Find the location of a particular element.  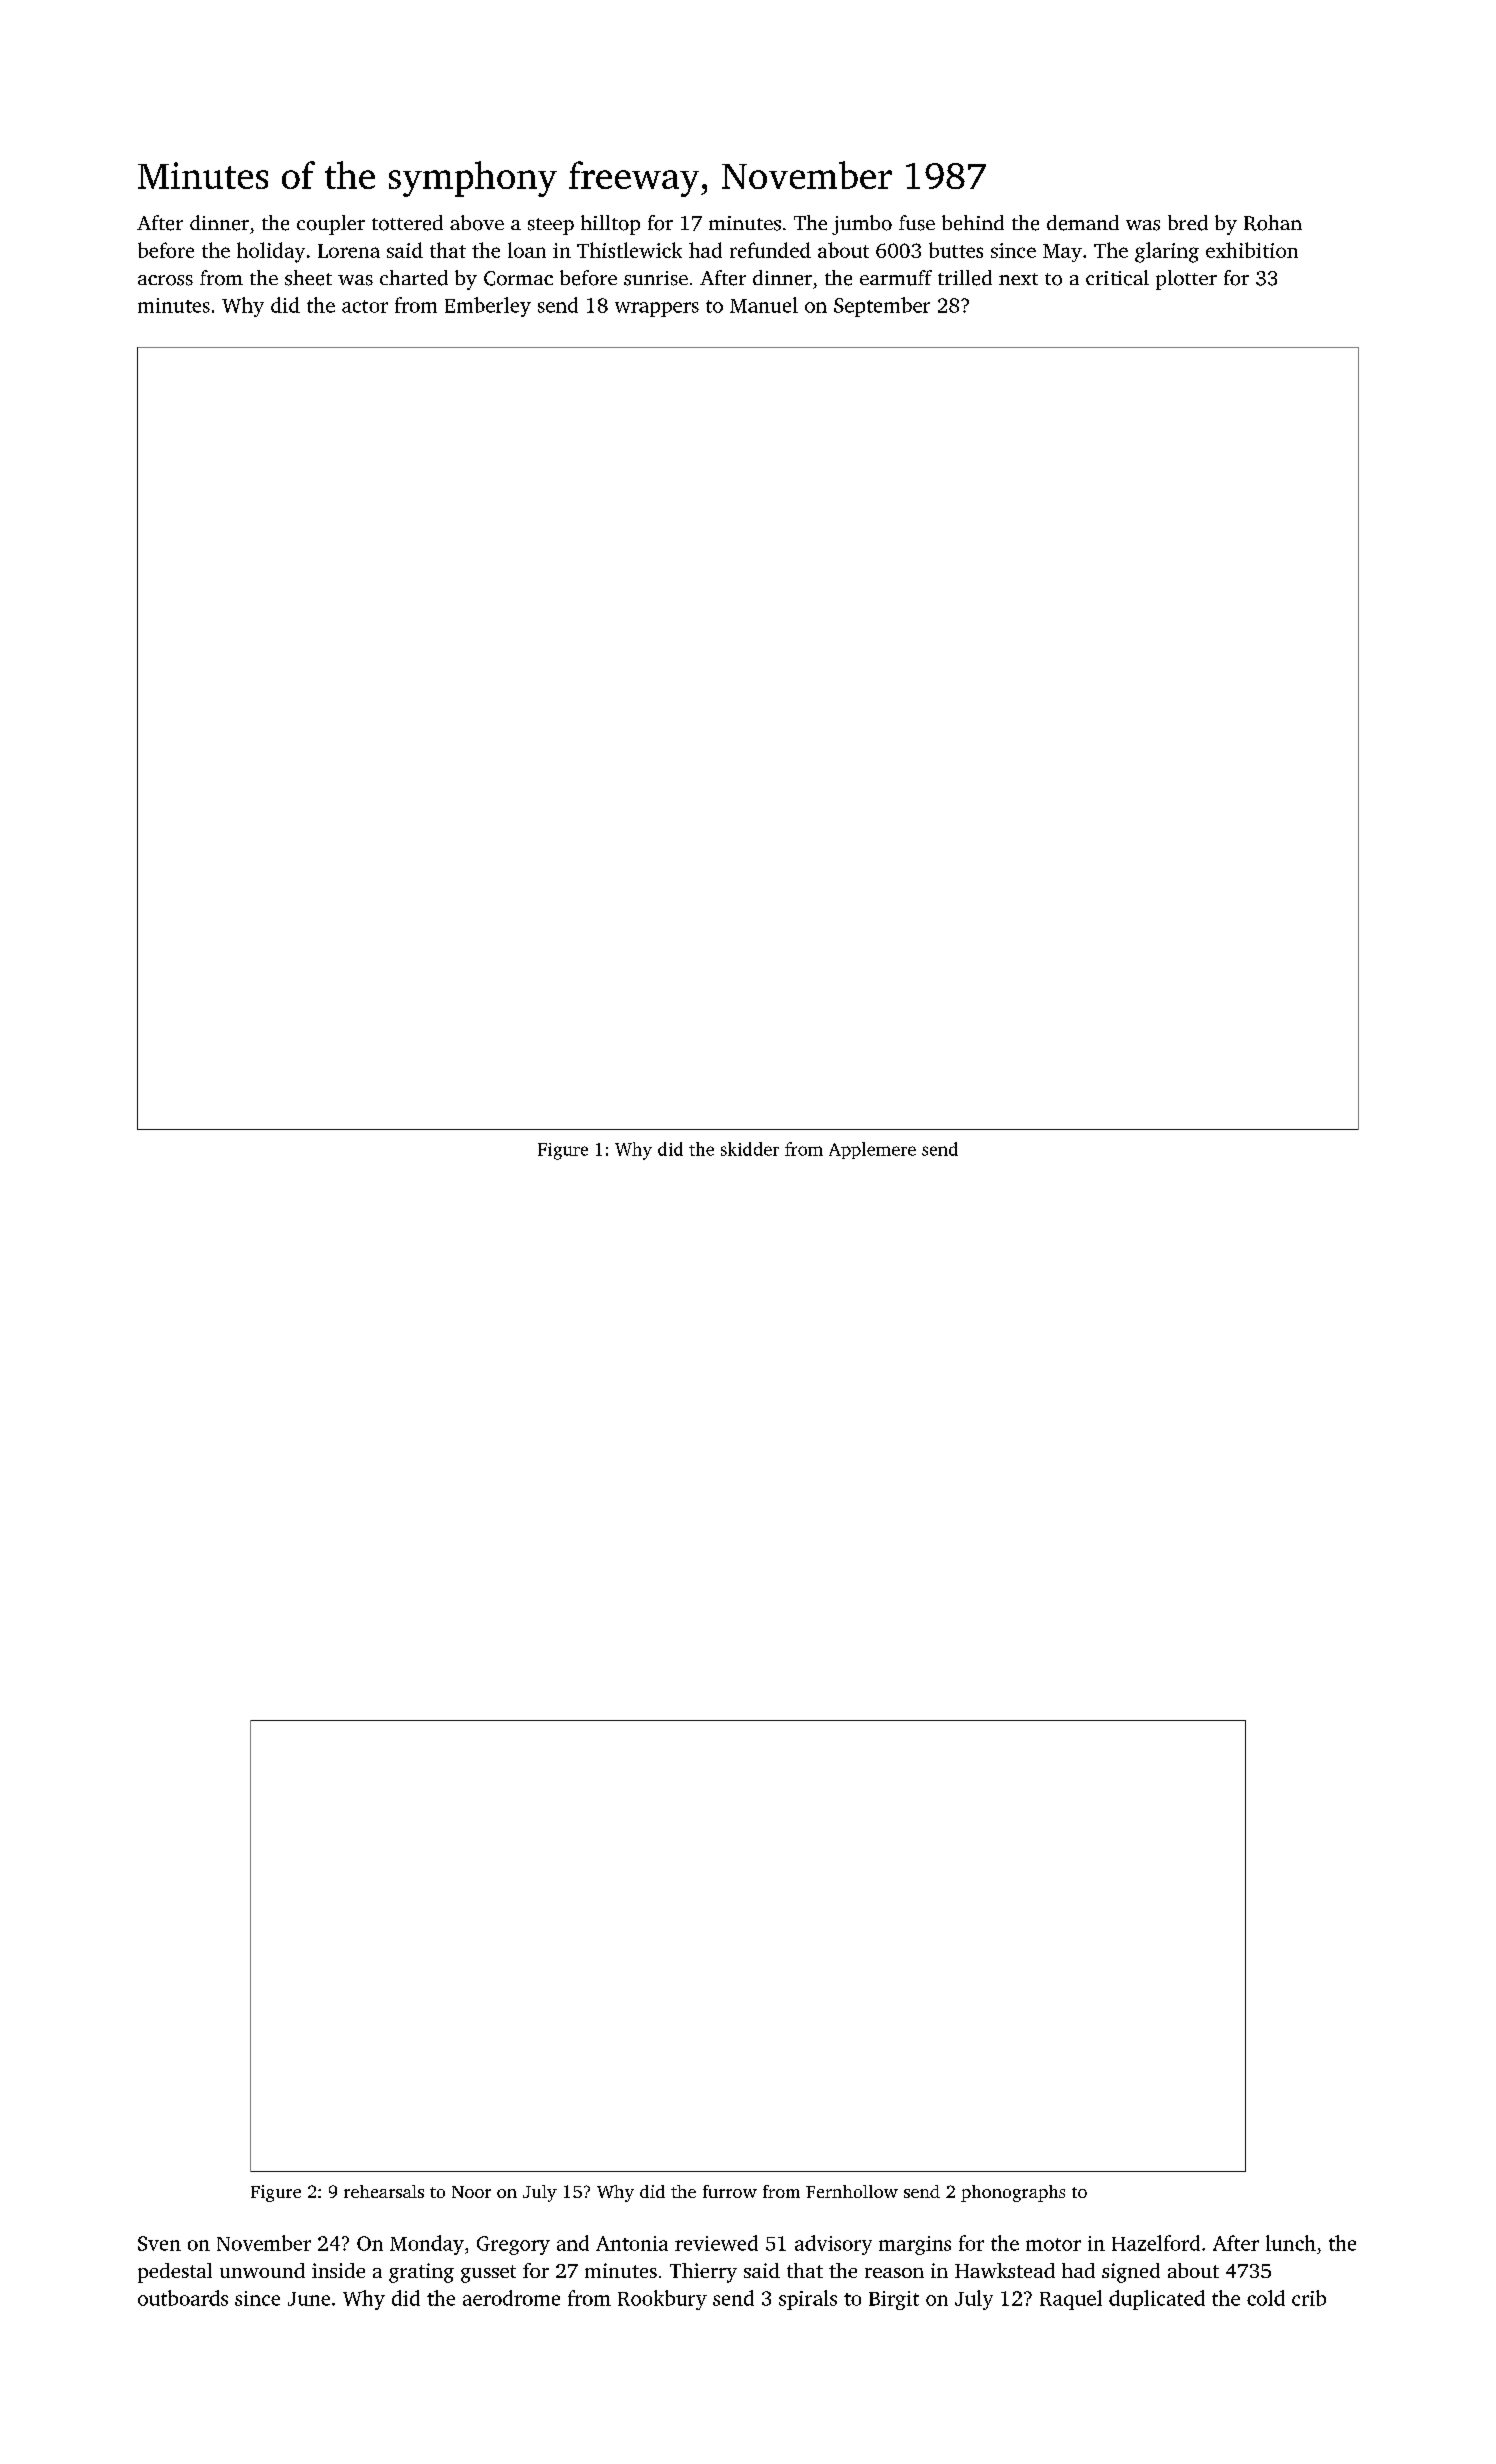

phonographs is located at coordinates (1013, 2193).
